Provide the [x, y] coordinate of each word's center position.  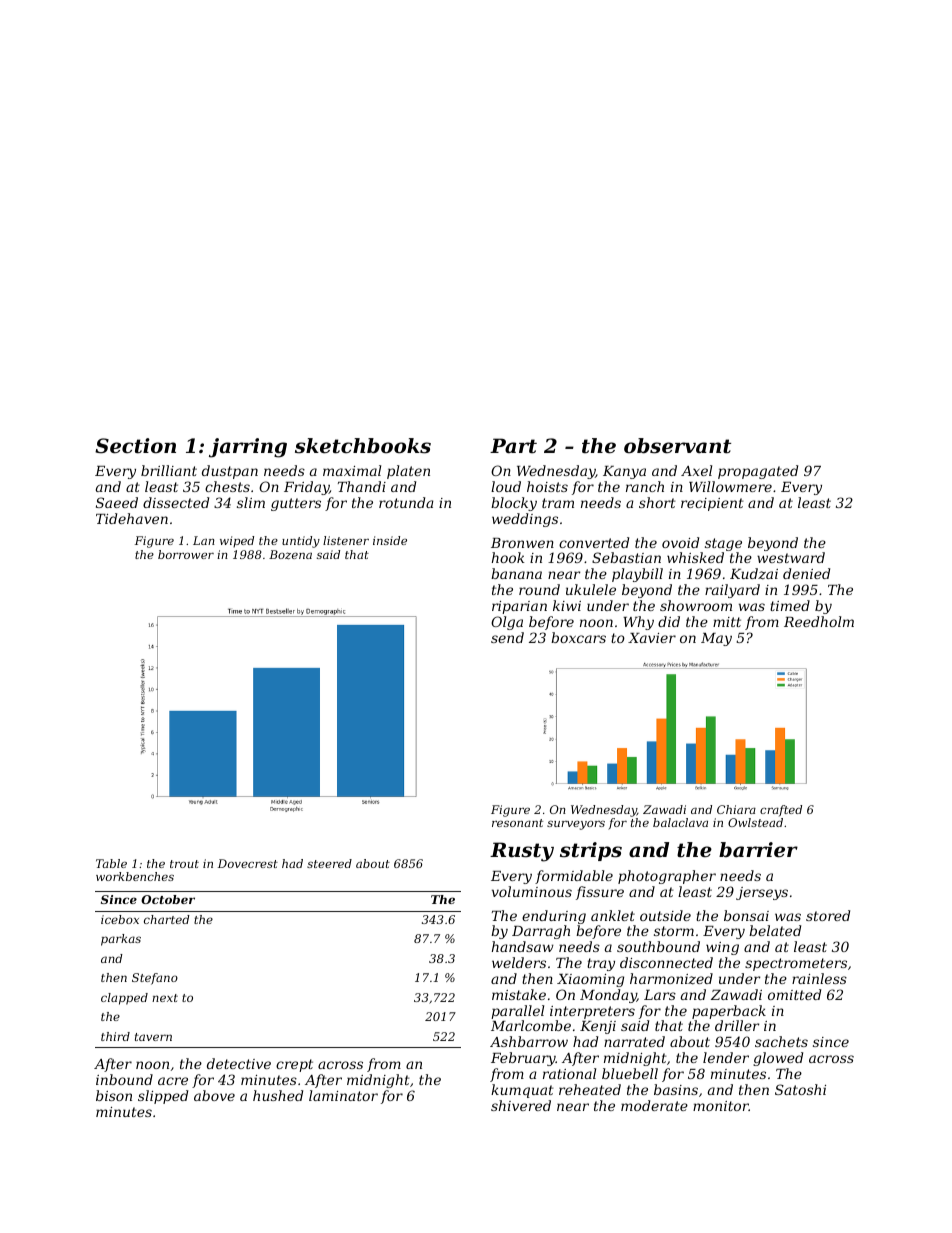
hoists [547, 486]
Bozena [290, 554]
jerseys [762, 893]
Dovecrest [248, 863]
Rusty [522, 852]
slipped [163, 1097]
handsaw [523, 946]
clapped [124, 999]
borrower [186, 554]
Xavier [652, 638]
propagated [758, 472]
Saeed [117, 502]
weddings [525, 520]
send [507, 637]
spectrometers [796, 964]
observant [677, 446]
